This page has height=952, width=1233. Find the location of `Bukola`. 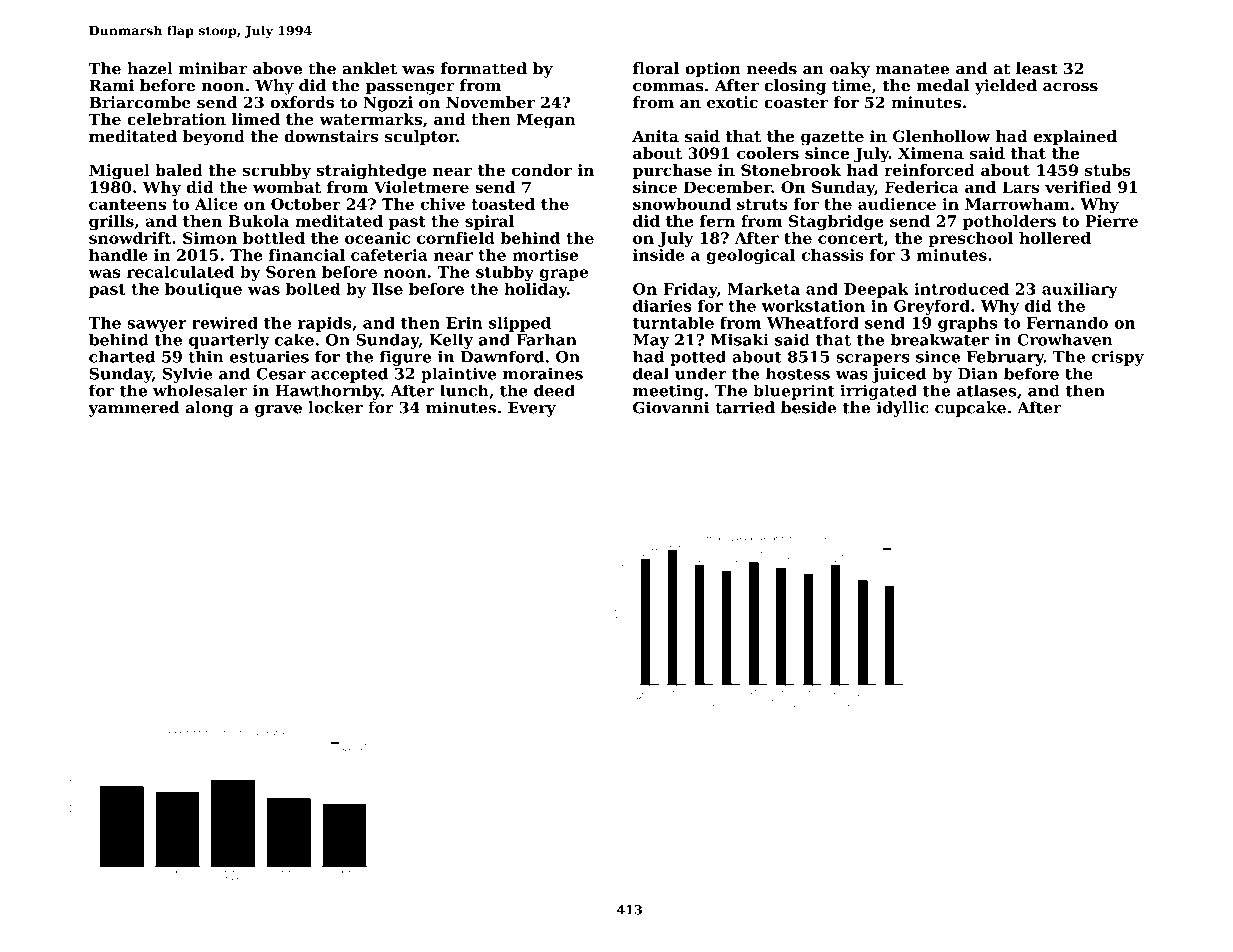

Bukola is located at coordinates (258, 221).
